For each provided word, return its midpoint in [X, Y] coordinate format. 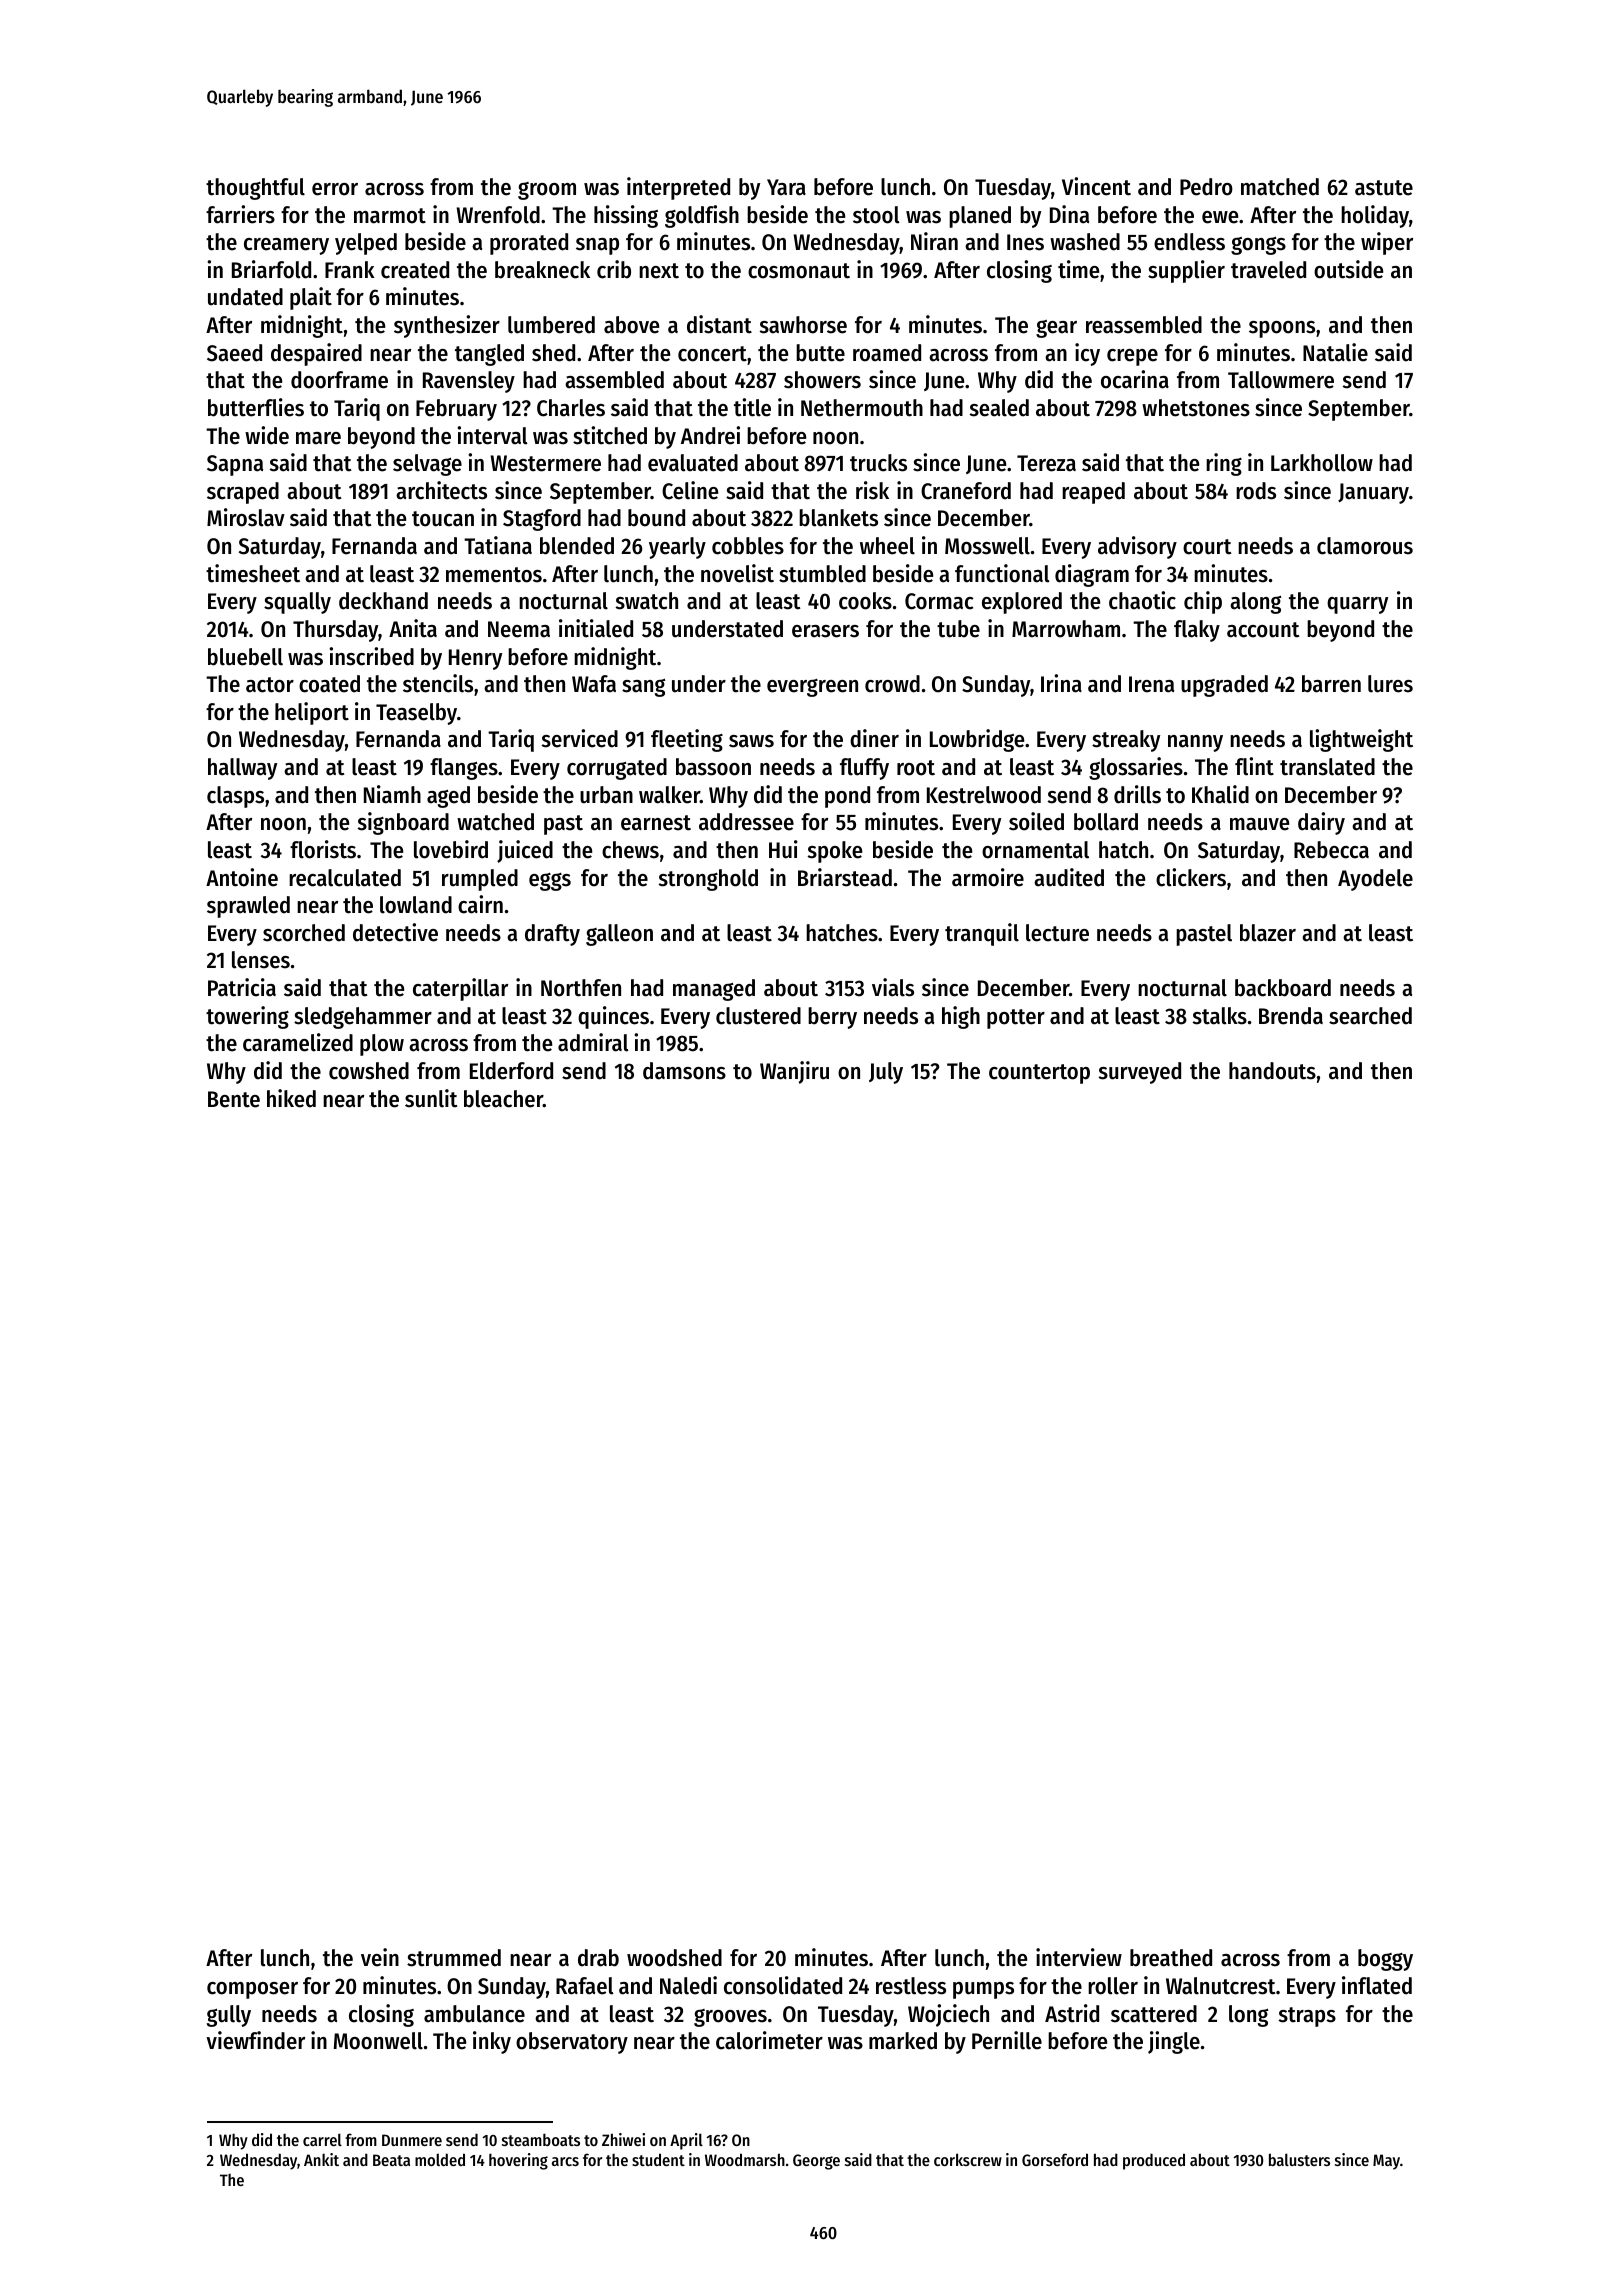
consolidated [783, 1985]
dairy [1321, 823]
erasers [825, 631]
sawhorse [803, 325]
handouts [1272, 1071]
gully [229, 2016]
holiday [1375, 216]
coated [329, 684]
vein [380, 1957]
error [335, 189]
